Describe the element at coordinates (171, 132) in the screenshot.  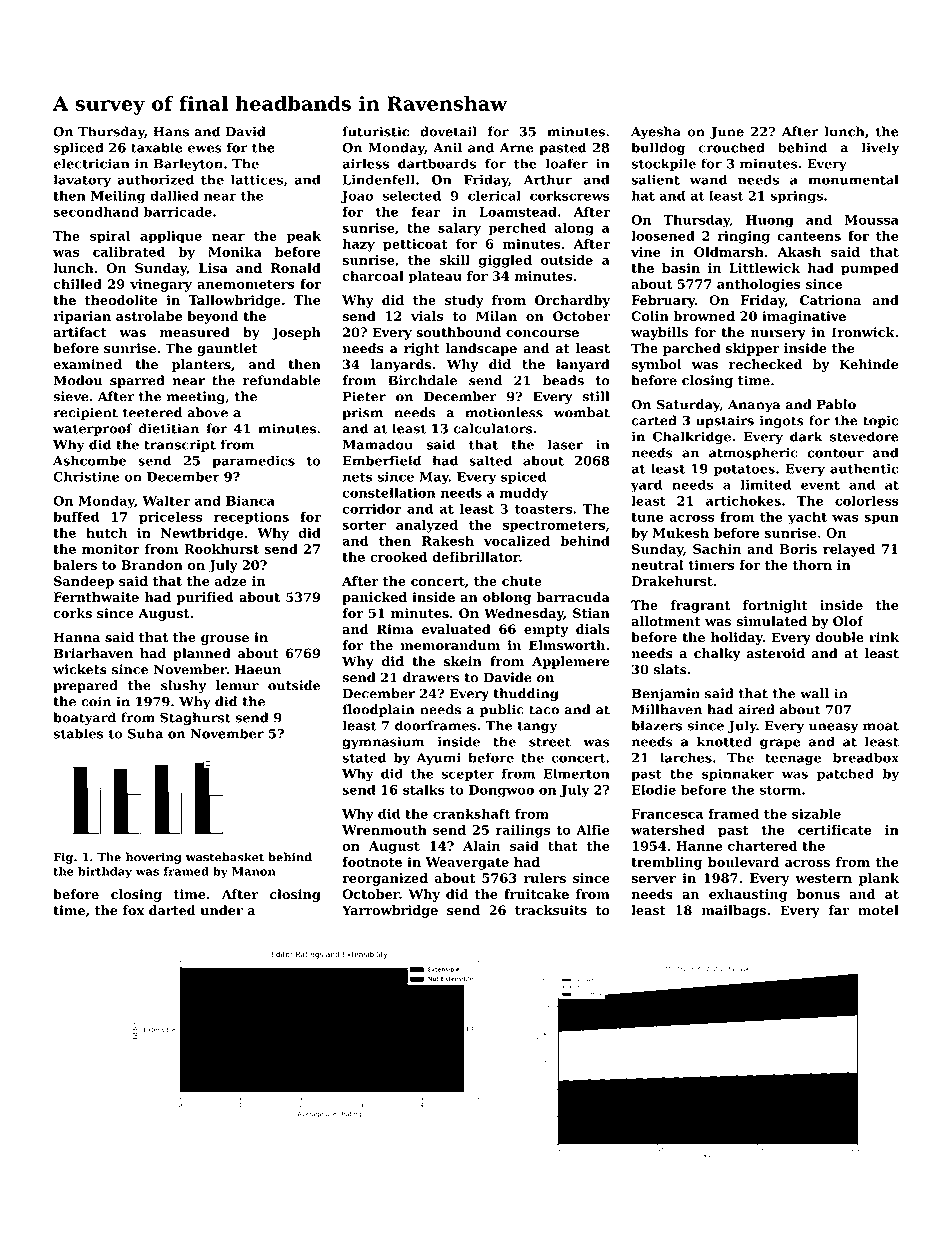
I see `Hans` at that location.
